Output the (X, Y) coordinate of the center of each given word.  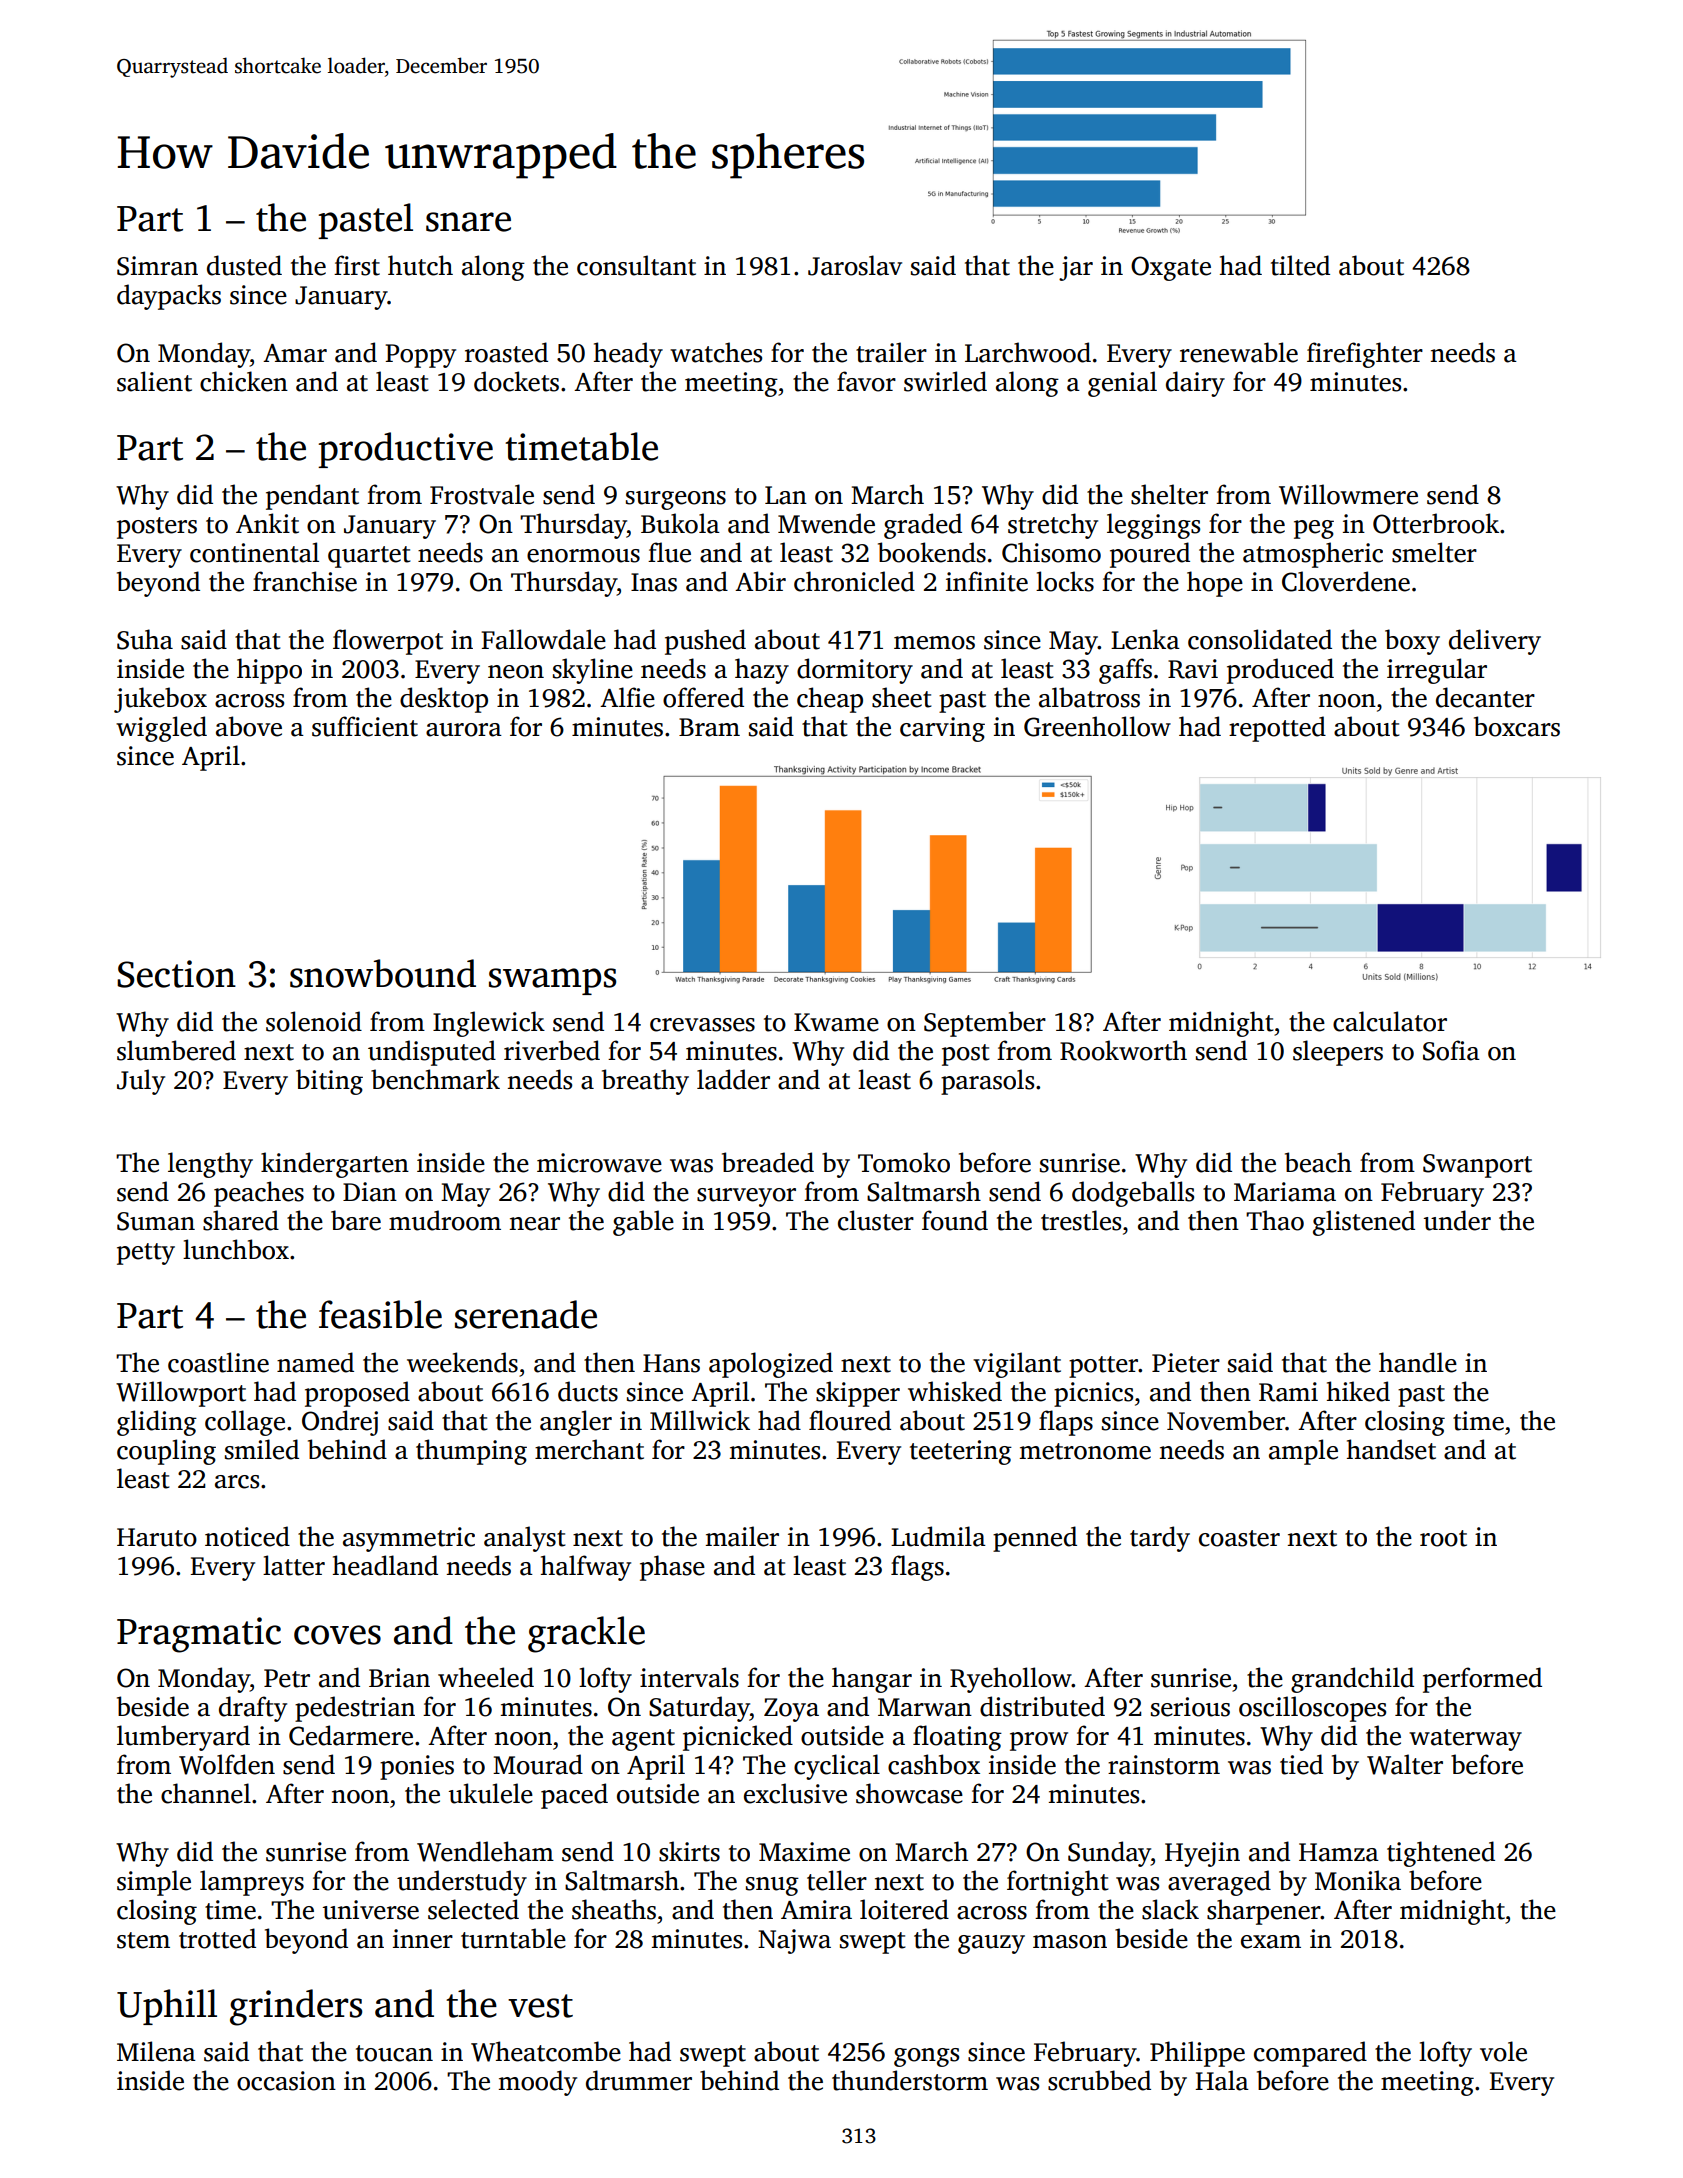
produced (1280, 671)
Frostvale (482, 494)
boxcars (1517, 726)
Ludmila (938, 1536)
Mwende (826, 523)
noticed (247, 1536)
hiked (1358, 1391)
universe (371, 1910)
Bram (709, 727)
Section (176, 974)
